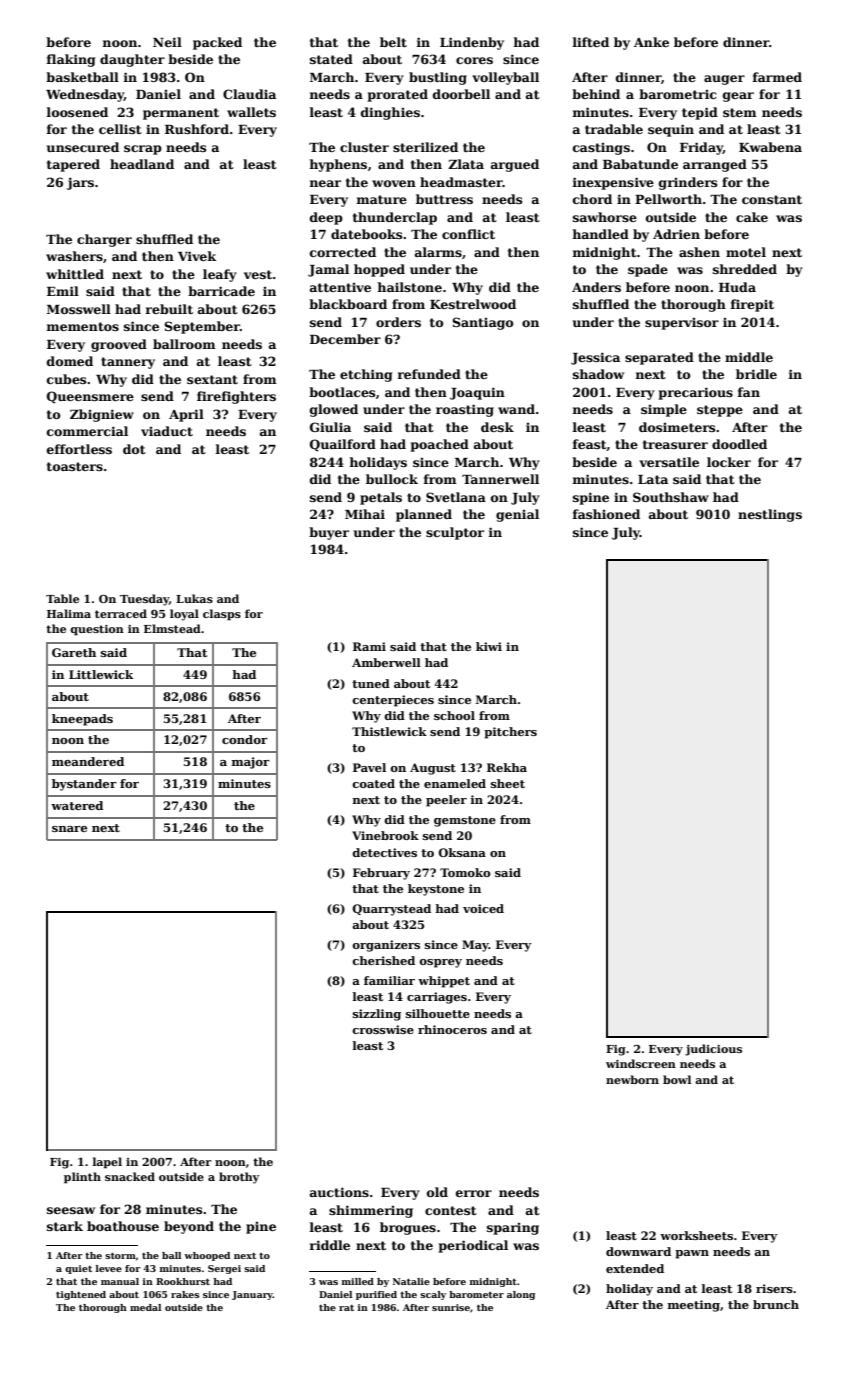 The image size is (849, 1400). I want to click on windscreen, so click(641, 1063).
